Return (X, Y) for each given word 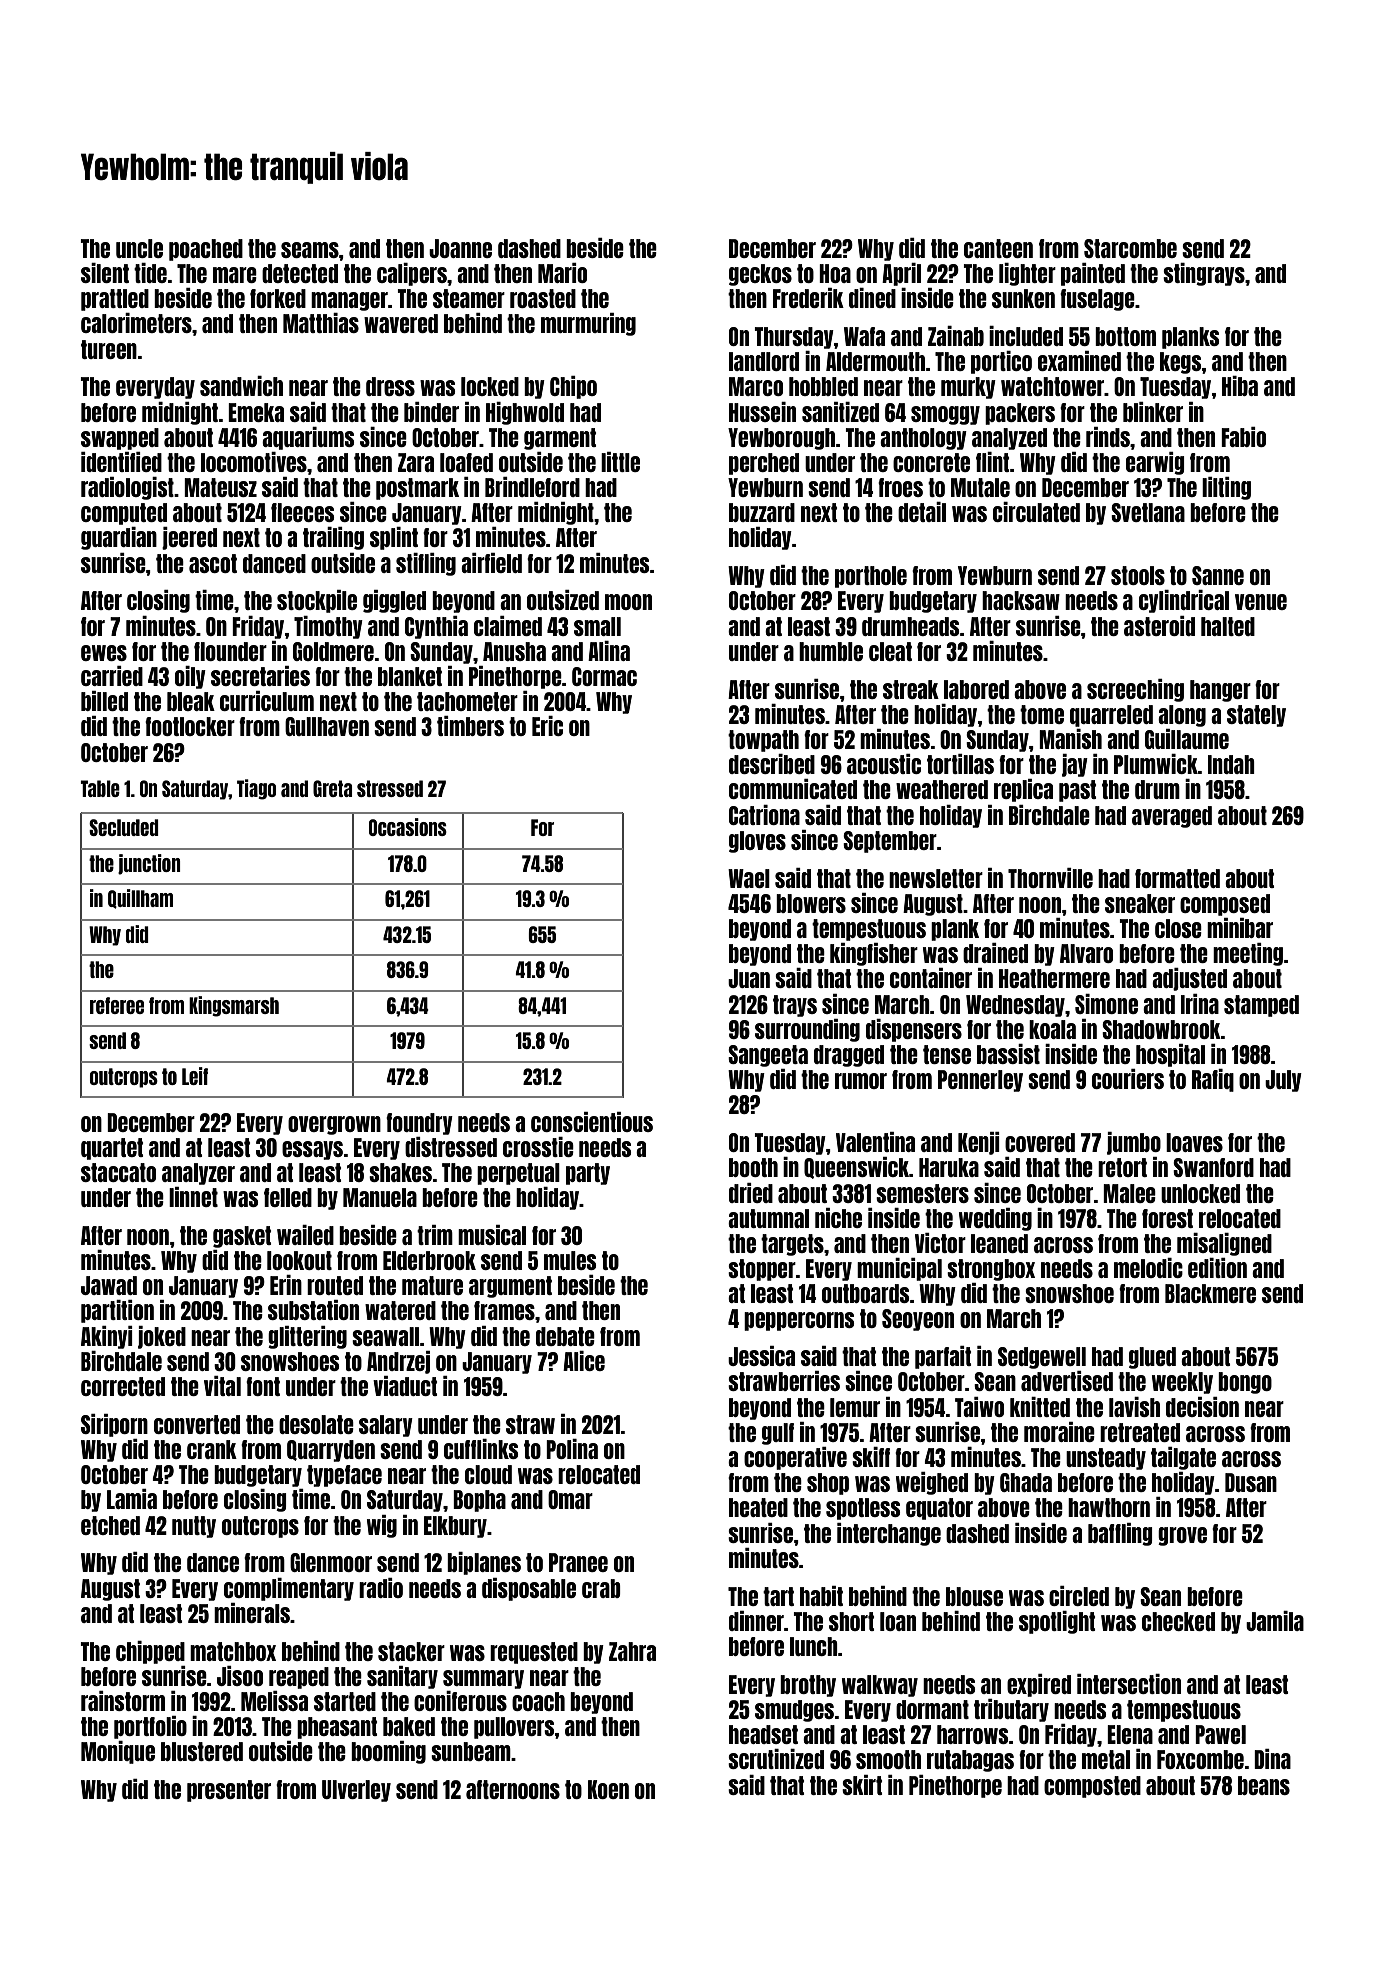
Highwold (525, 413)
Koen (608, 1789)
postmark (417, 489)
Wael (749, 878)
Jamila (1275, 1621)
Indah (1231, 764)
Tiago (256, 789)
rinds (1108, 437)
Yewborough (781, 439)
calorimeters (136, 323)
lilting (1226, 488)
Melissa (274, 1701)
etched (110, 1525)
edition (1217, 1268)
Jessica (761, 1356)
